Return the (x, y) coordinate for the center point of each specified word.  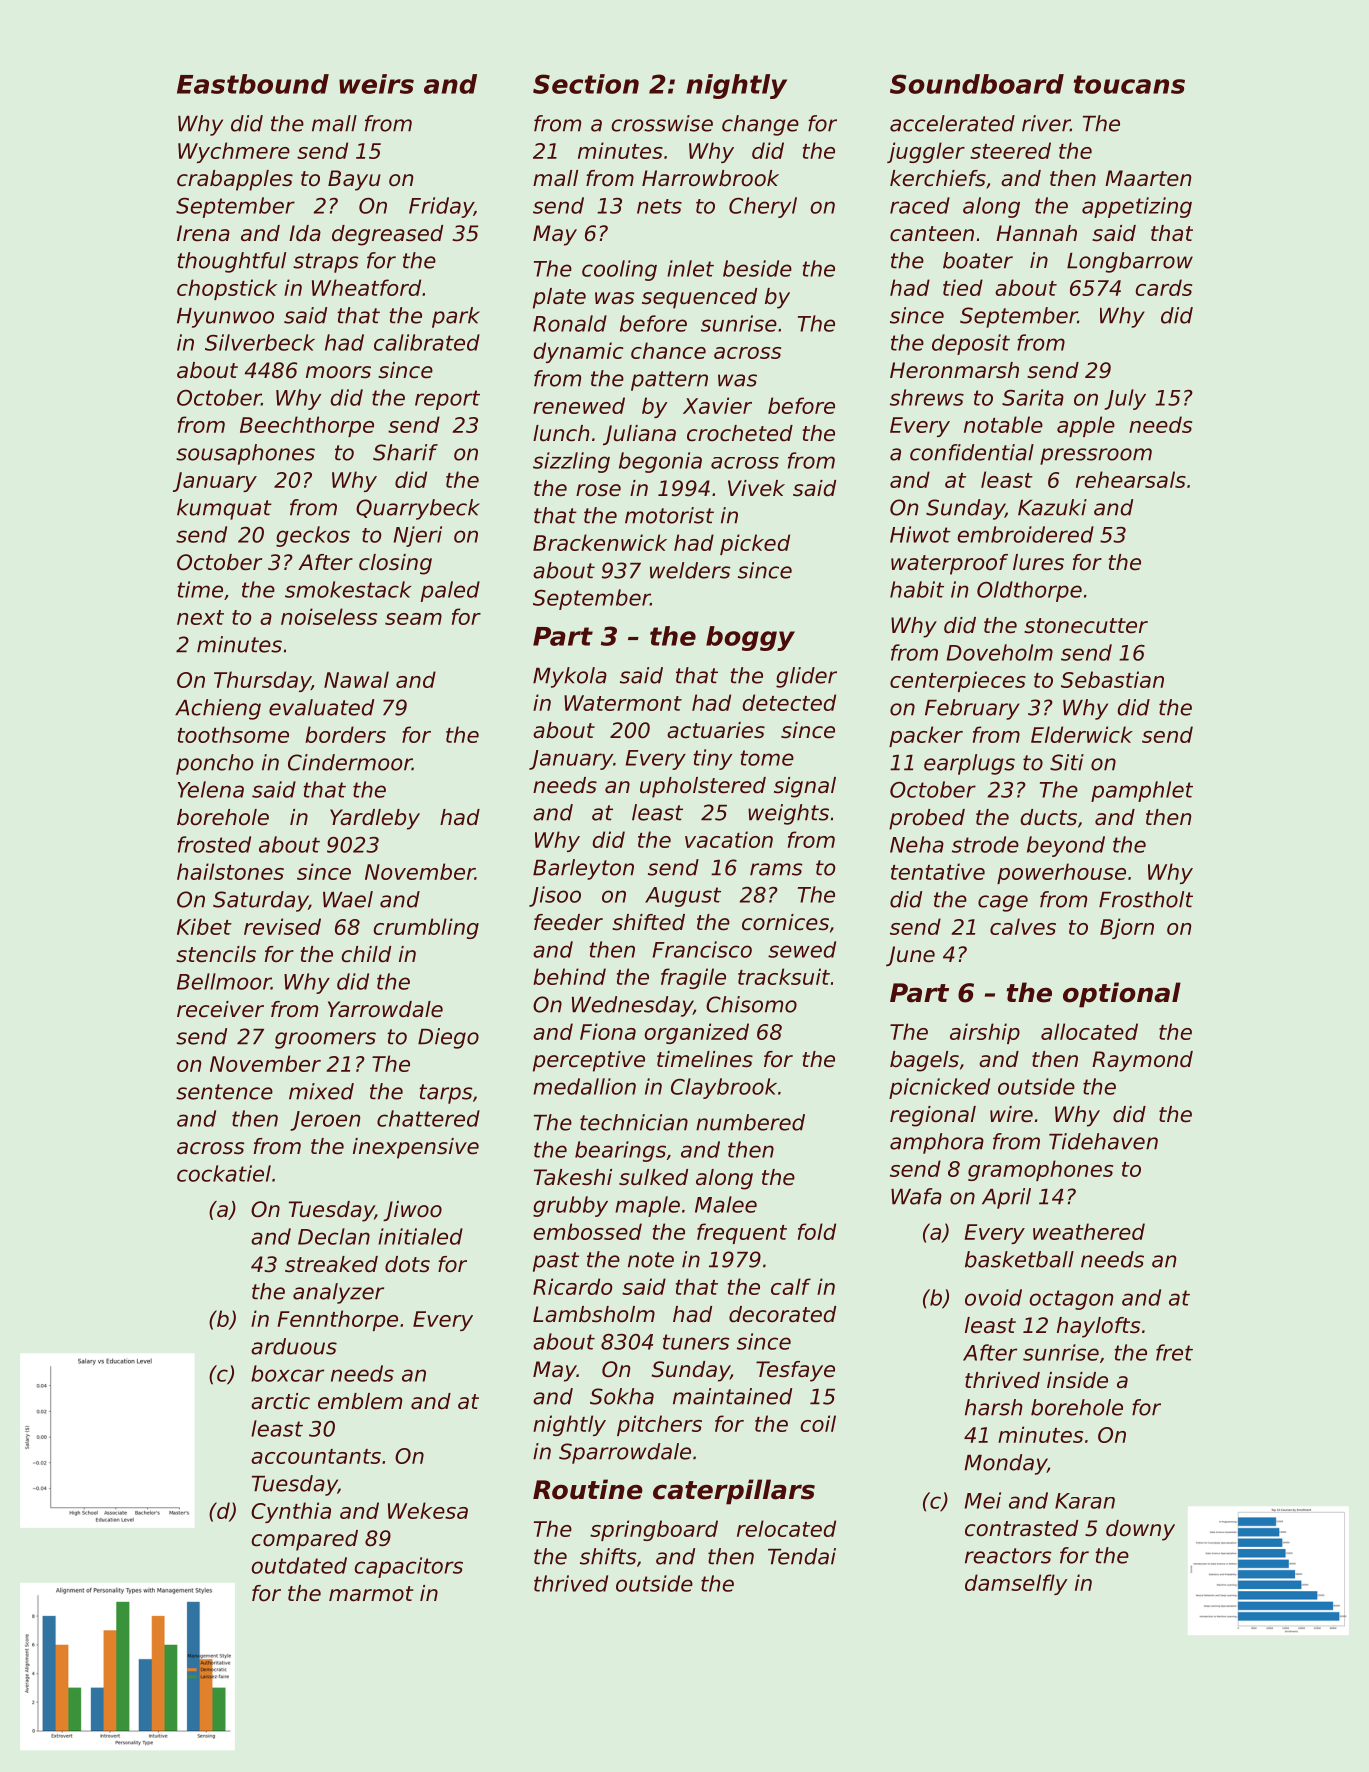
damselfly (1016, 1584)
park (456, 317)
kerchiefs (938, 178)
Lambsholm (594, 1314)
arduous (294, 1346)
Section (586, 84)
